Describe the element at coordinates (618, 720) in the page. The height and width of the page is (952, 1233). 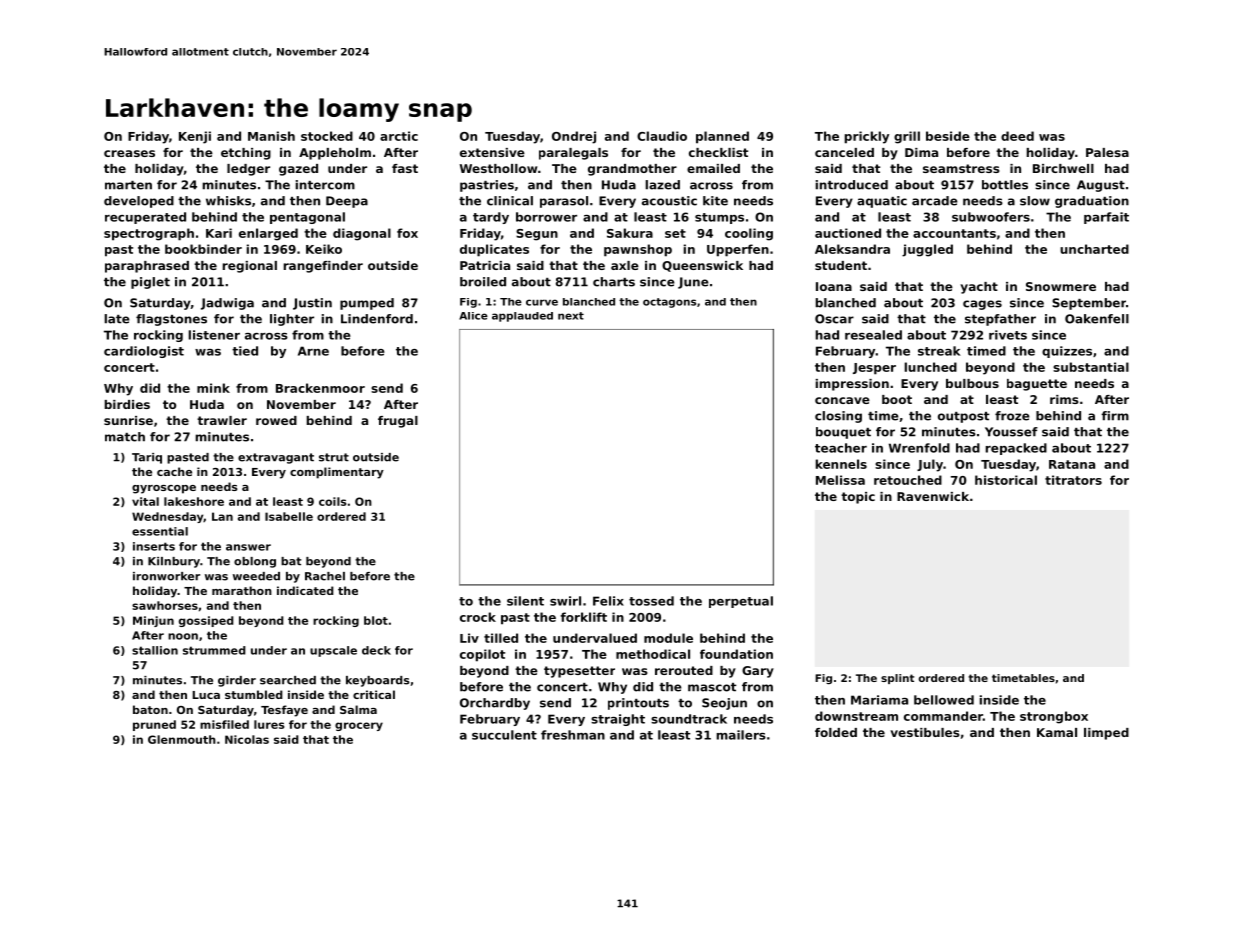
I see `straight` at that location.
